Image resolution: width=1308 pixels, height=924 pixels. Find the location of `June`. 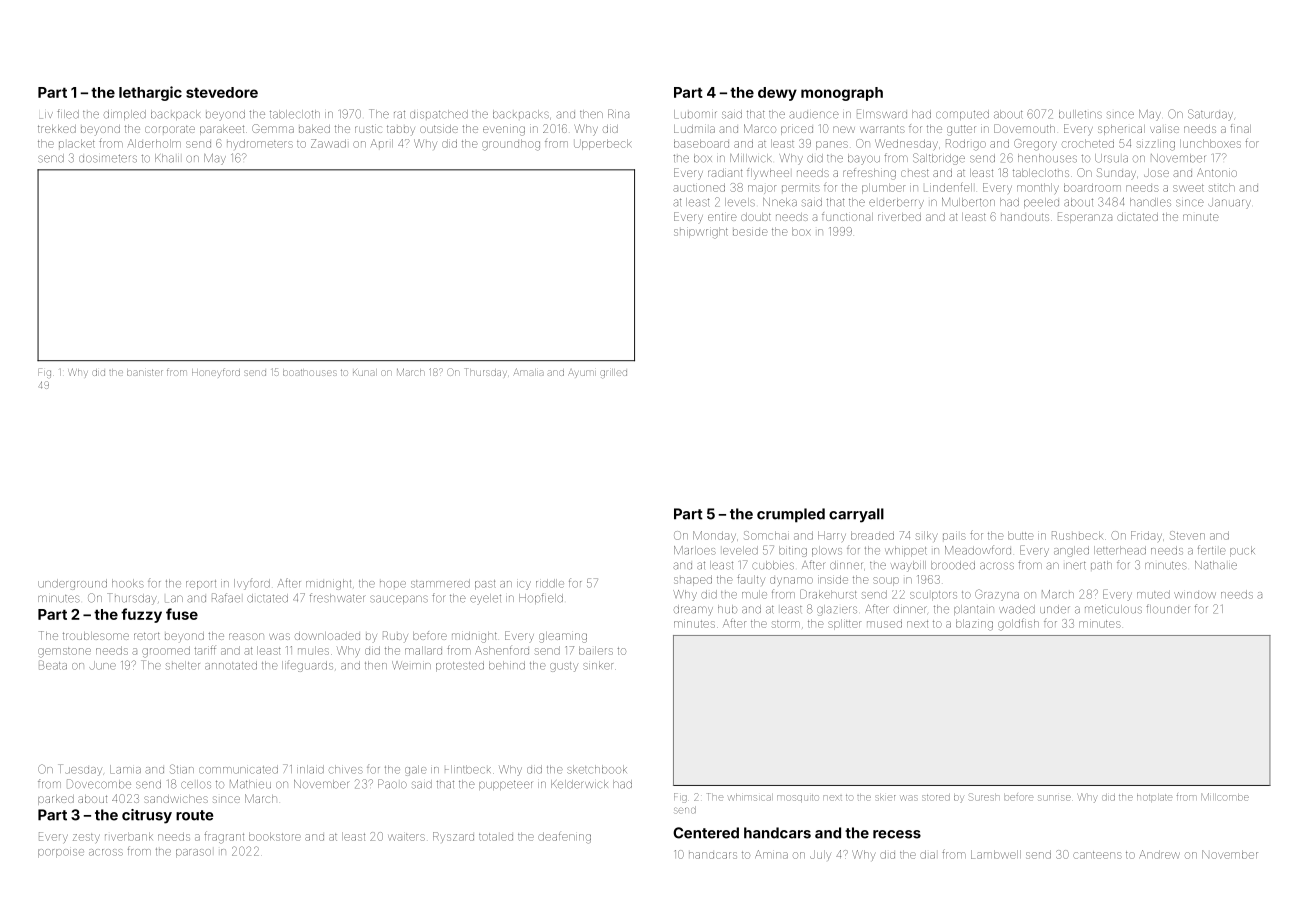

June is located at coordinates (102, 665).
